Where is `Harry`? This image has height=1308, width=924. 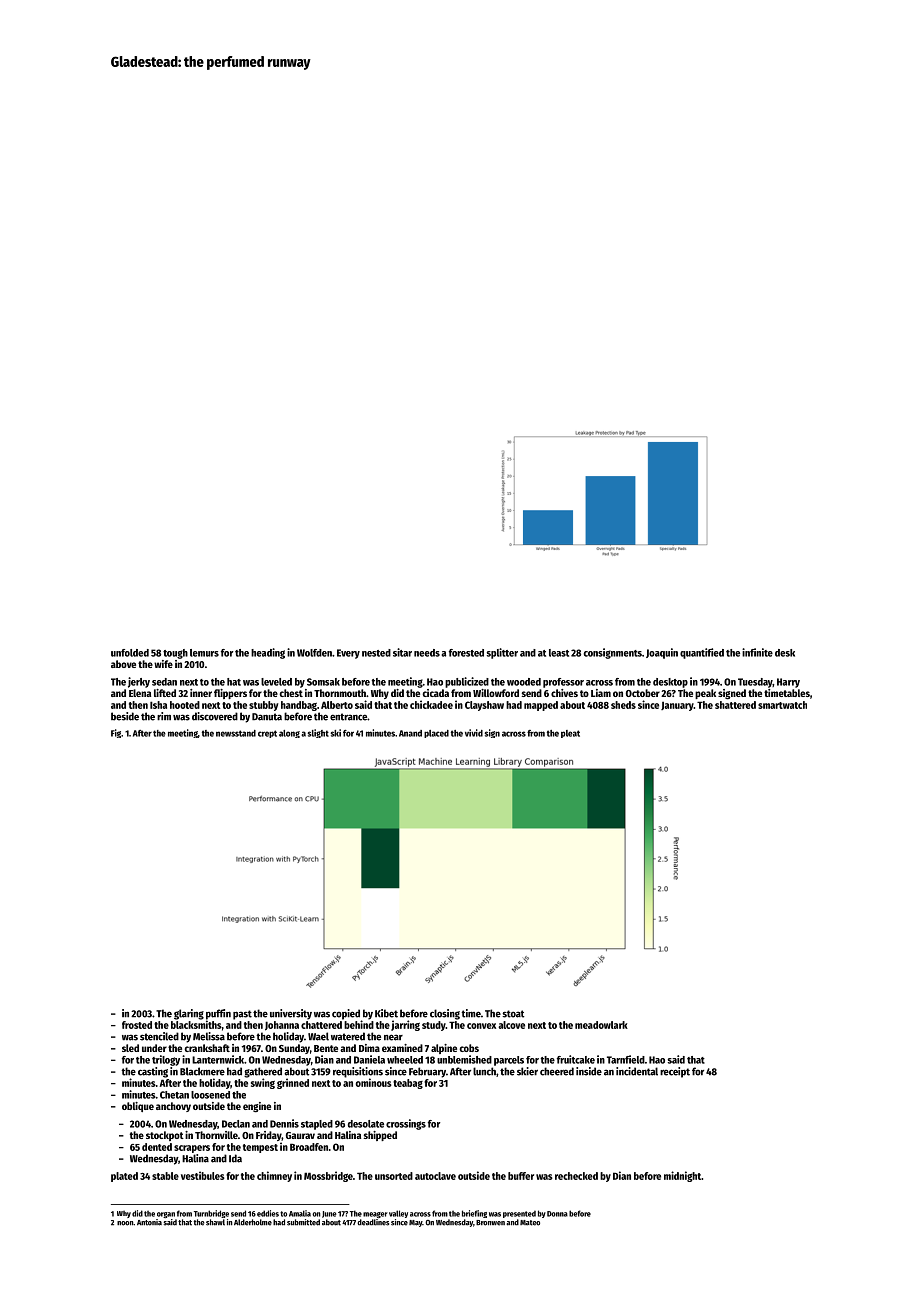
Harry is located at coordinates (788, 683).
